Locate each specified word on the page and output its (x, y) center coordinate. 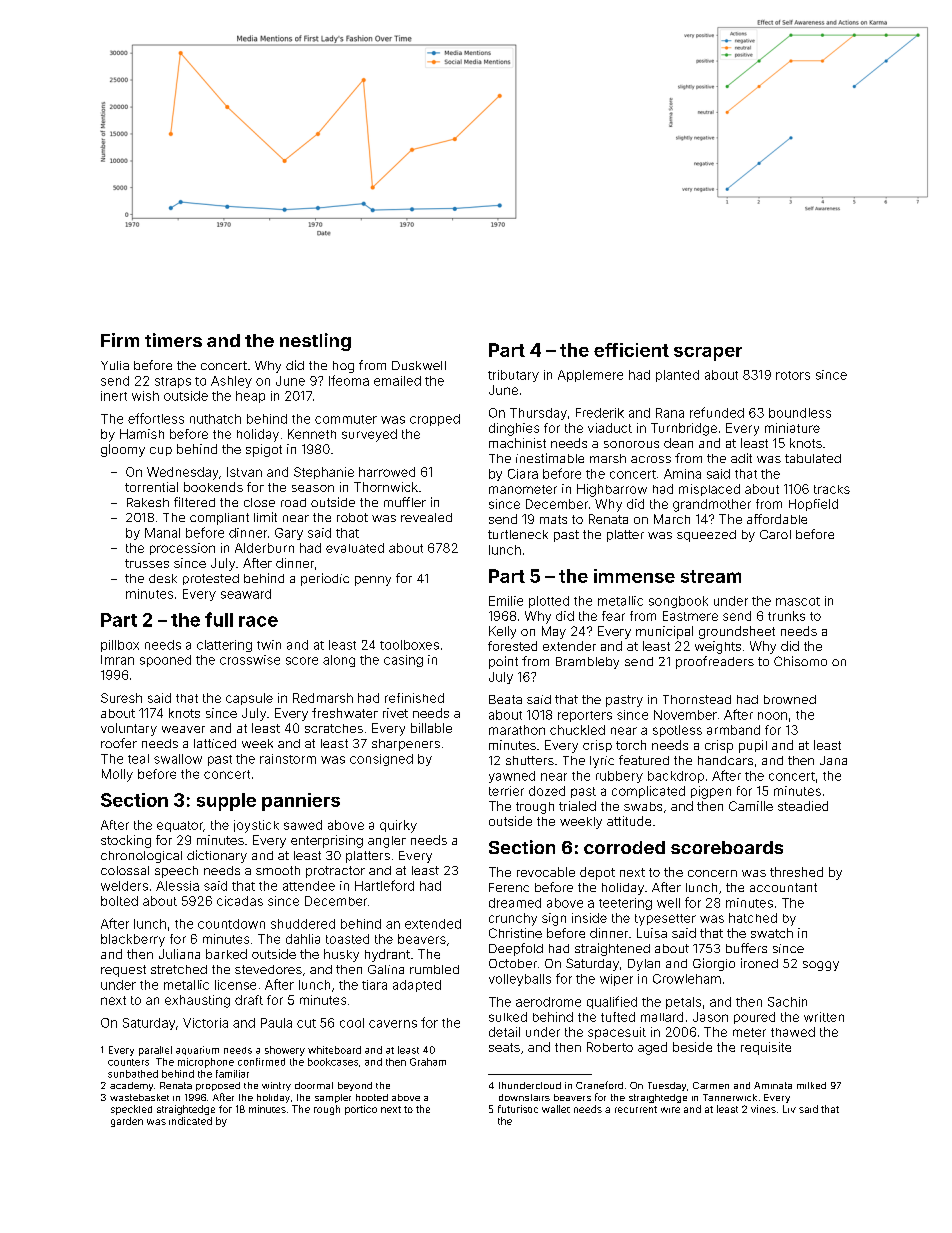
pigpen (711, 792)
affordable (777, 519)
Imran (117, 660)
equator (180, 826)
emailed (397, 381)
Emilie (506, 601)
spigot (264, 450)
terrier (506, 791)
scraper (708, 354)
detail (504, 1032)
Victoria (205, 1023)
